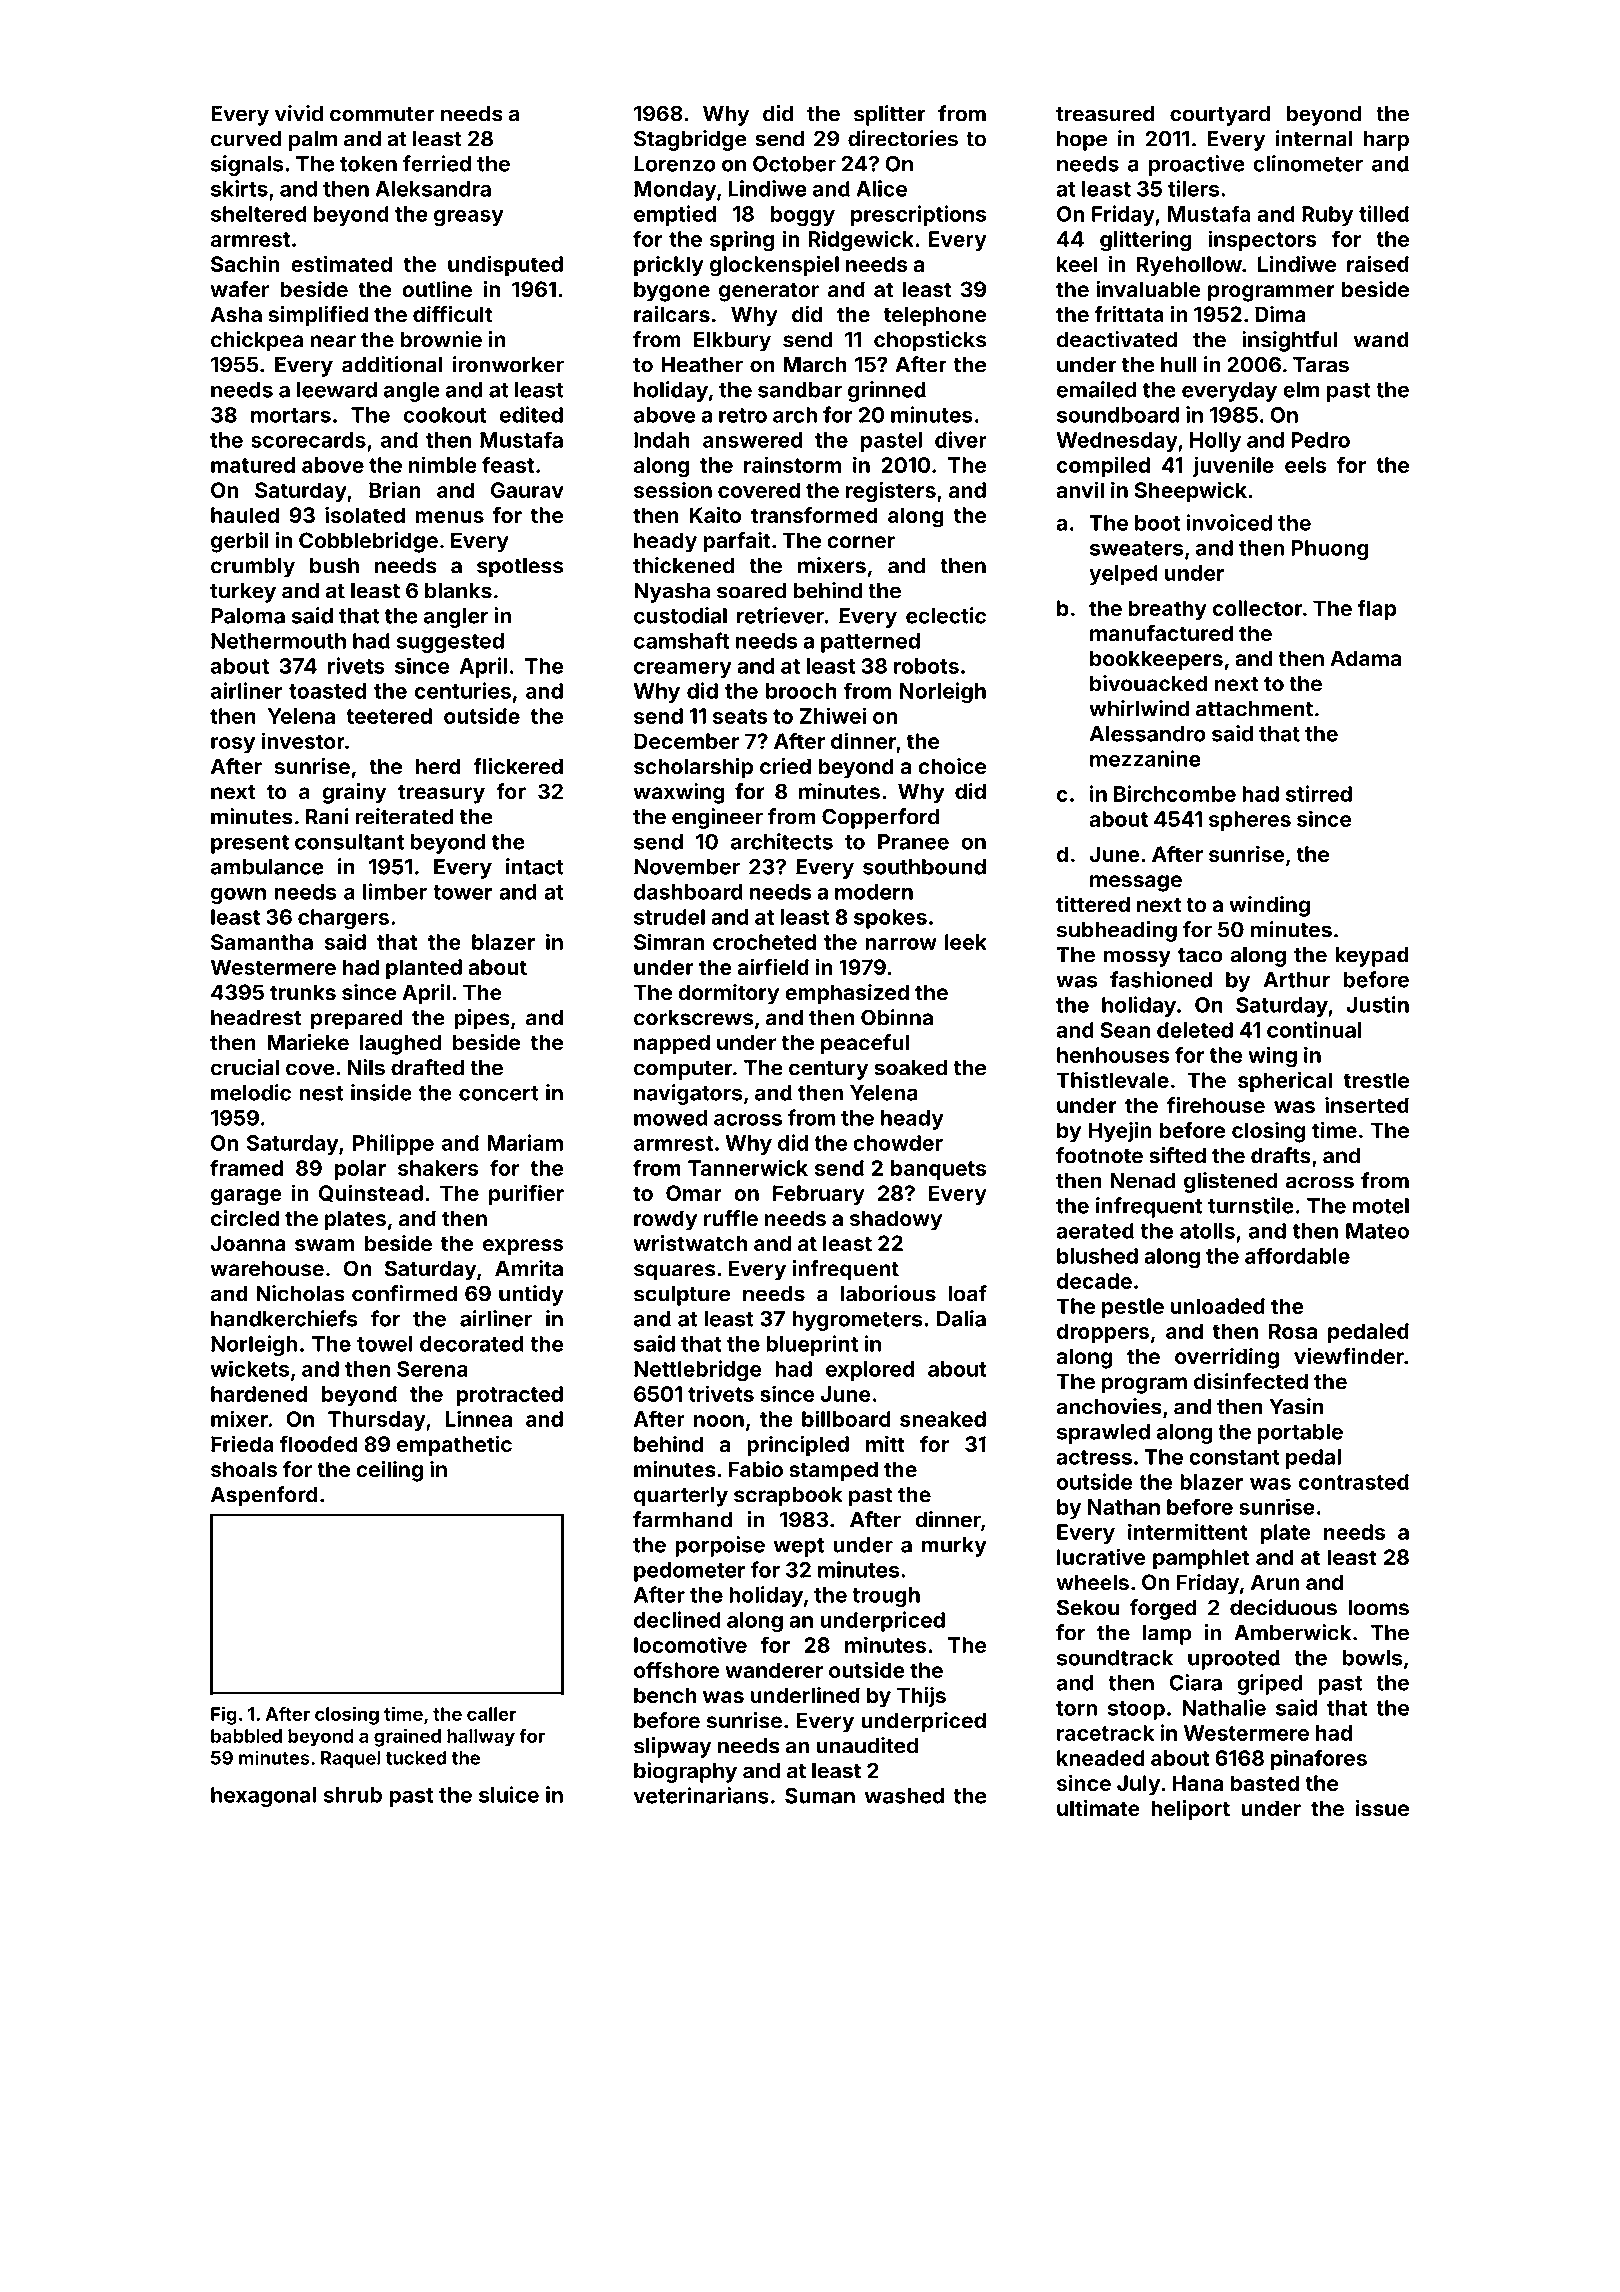 This screenshot has height=2292, width=1620. What do you see at coordinates (246, 139) in the screenshot?
I see `curved` at bounding box center [246, 139].
